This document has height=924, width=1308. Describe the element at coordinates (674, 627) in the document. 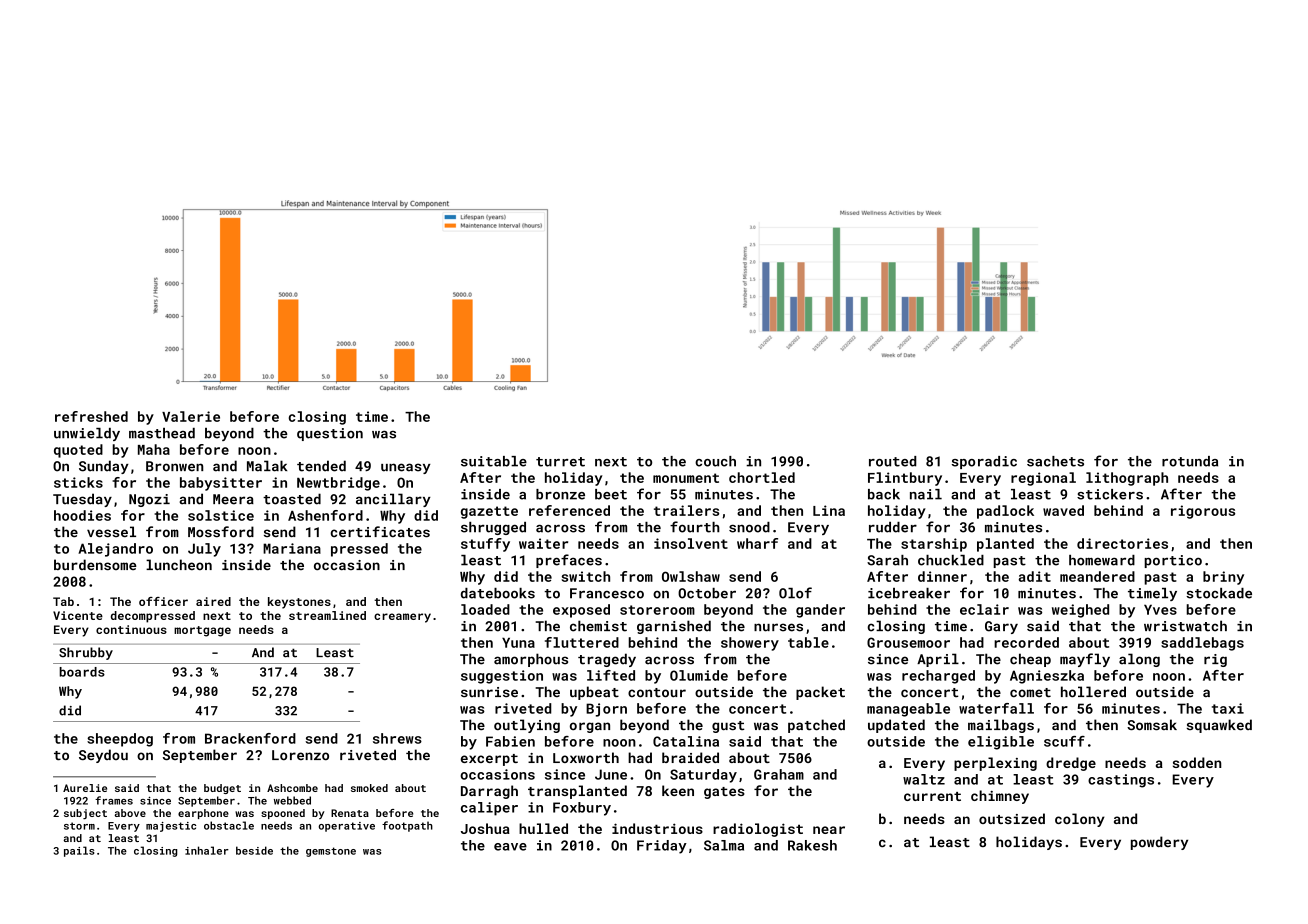

I see `garnished` at that location.
